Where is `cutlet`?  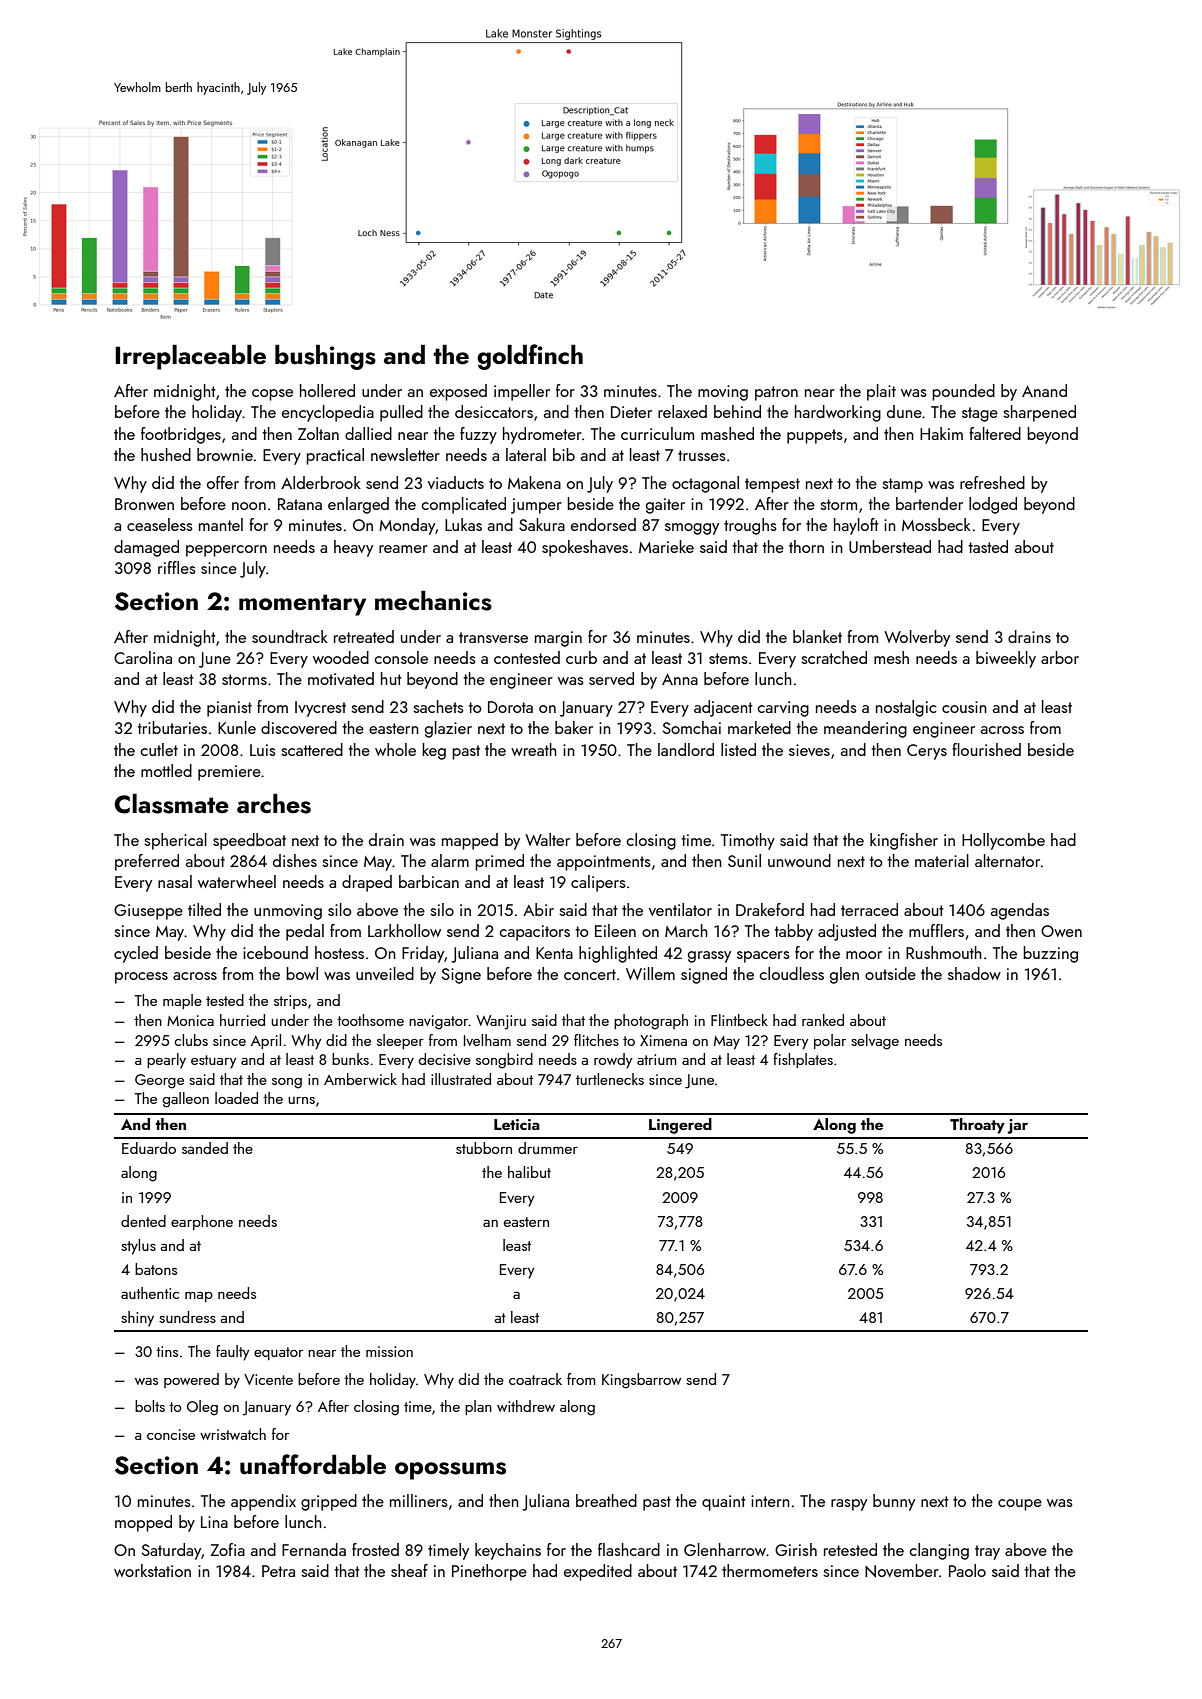
cutlet is located at coordinates (159, 749).
